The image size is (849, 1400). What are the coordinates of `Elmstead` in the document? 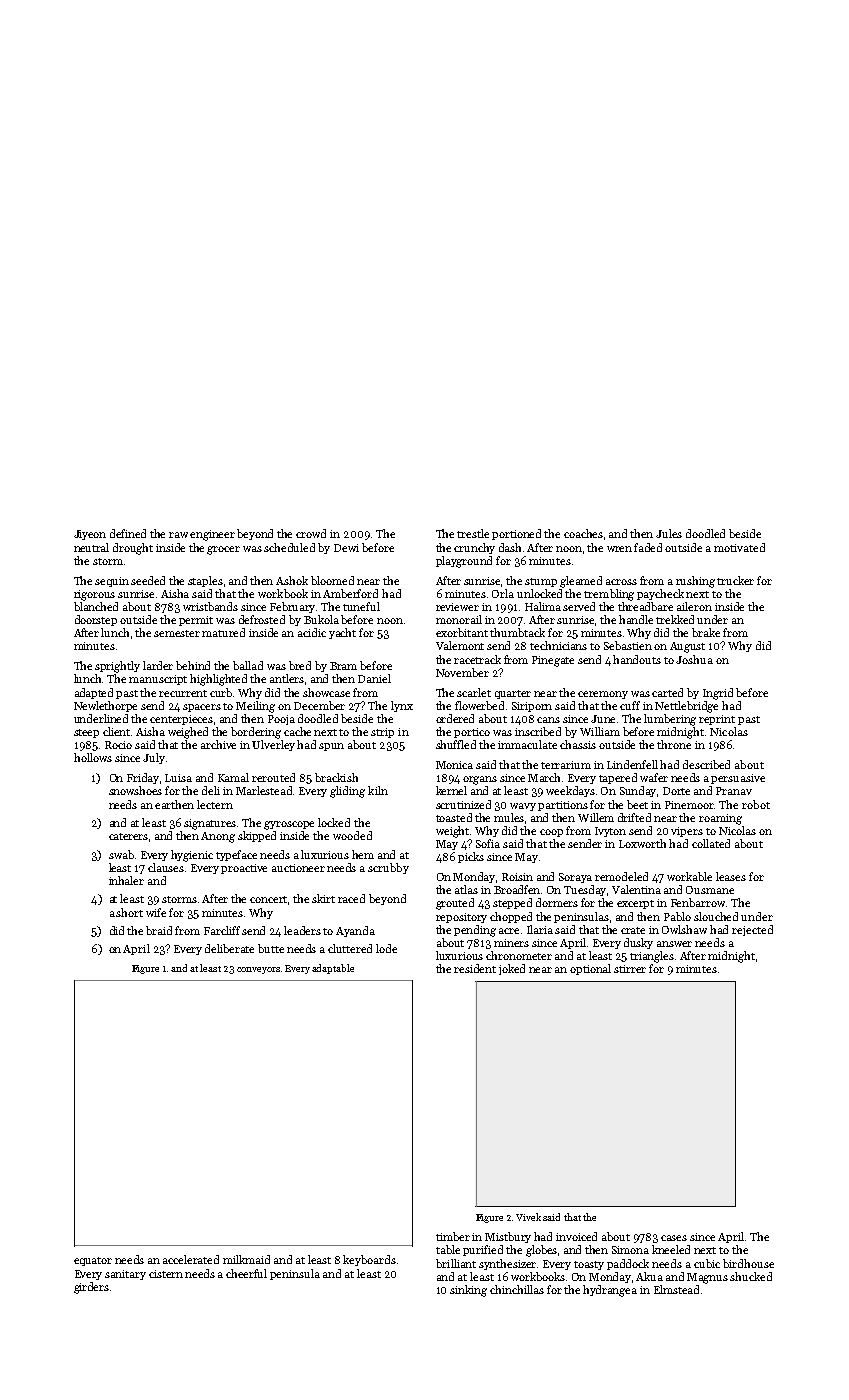 It's located at (676, 1289).
